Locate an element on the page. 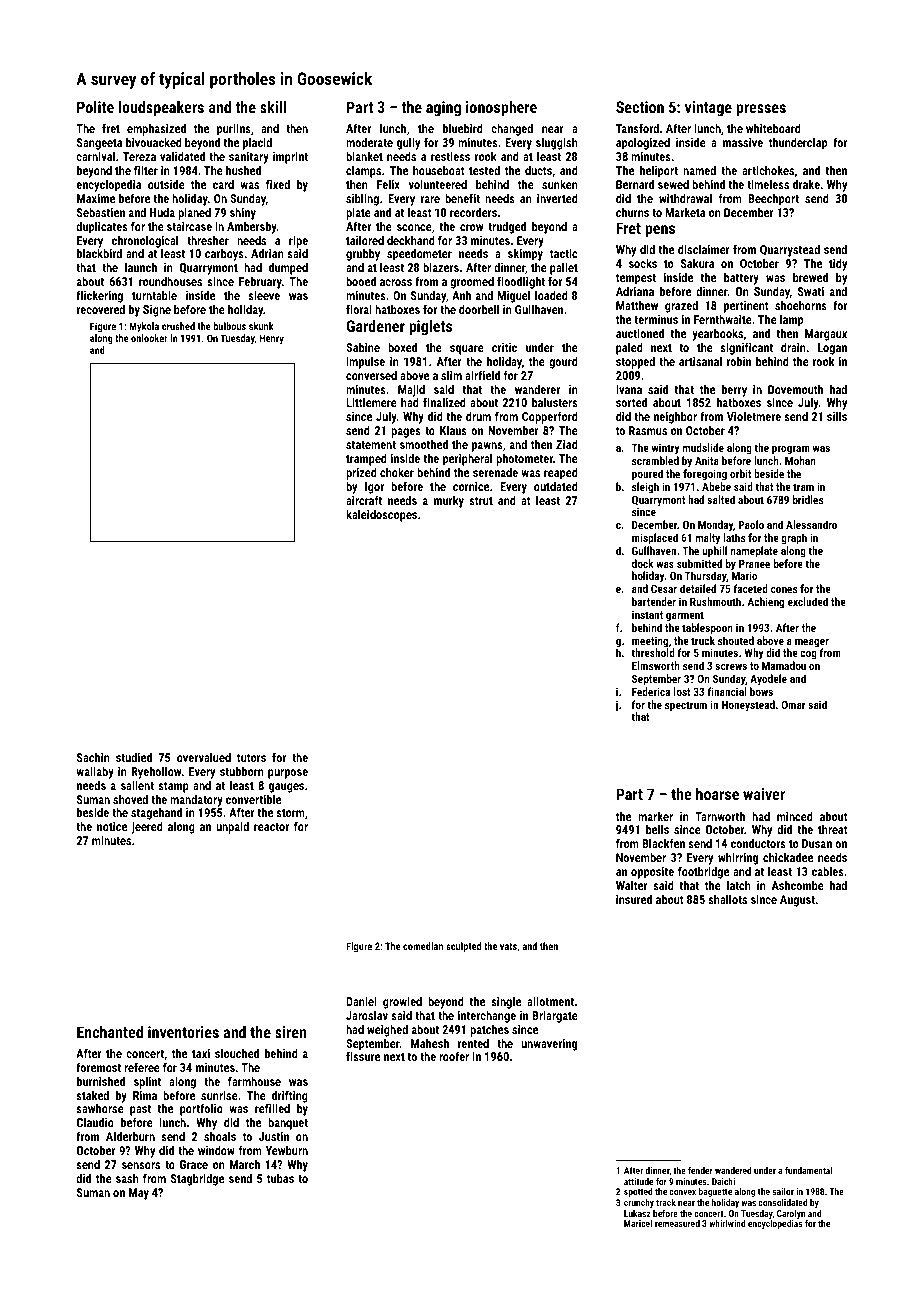  moderate is located at coordinates (369, 142).
